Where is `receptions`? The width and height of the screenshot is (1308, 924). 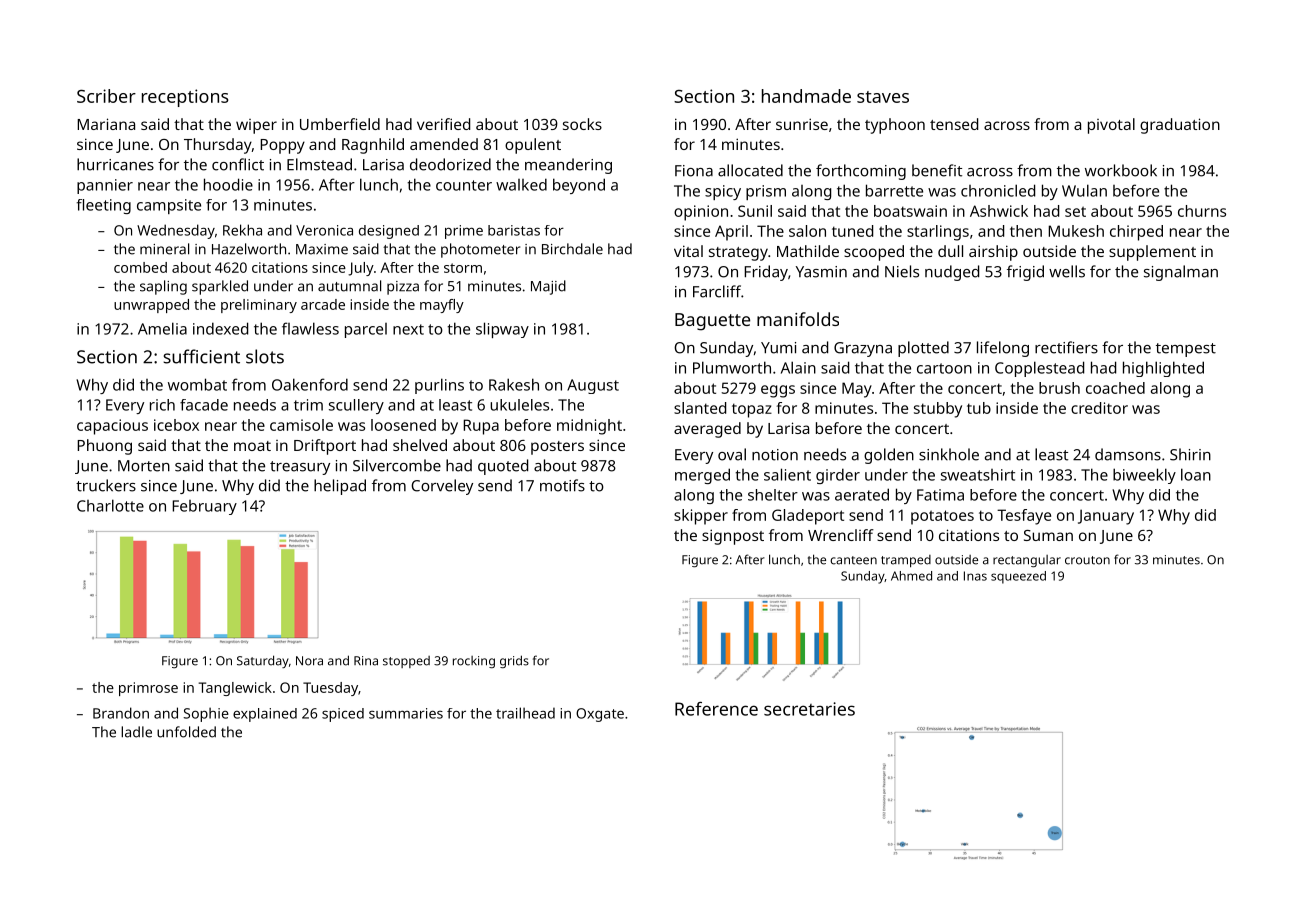 receptions is located at coordinates (185, 98).
